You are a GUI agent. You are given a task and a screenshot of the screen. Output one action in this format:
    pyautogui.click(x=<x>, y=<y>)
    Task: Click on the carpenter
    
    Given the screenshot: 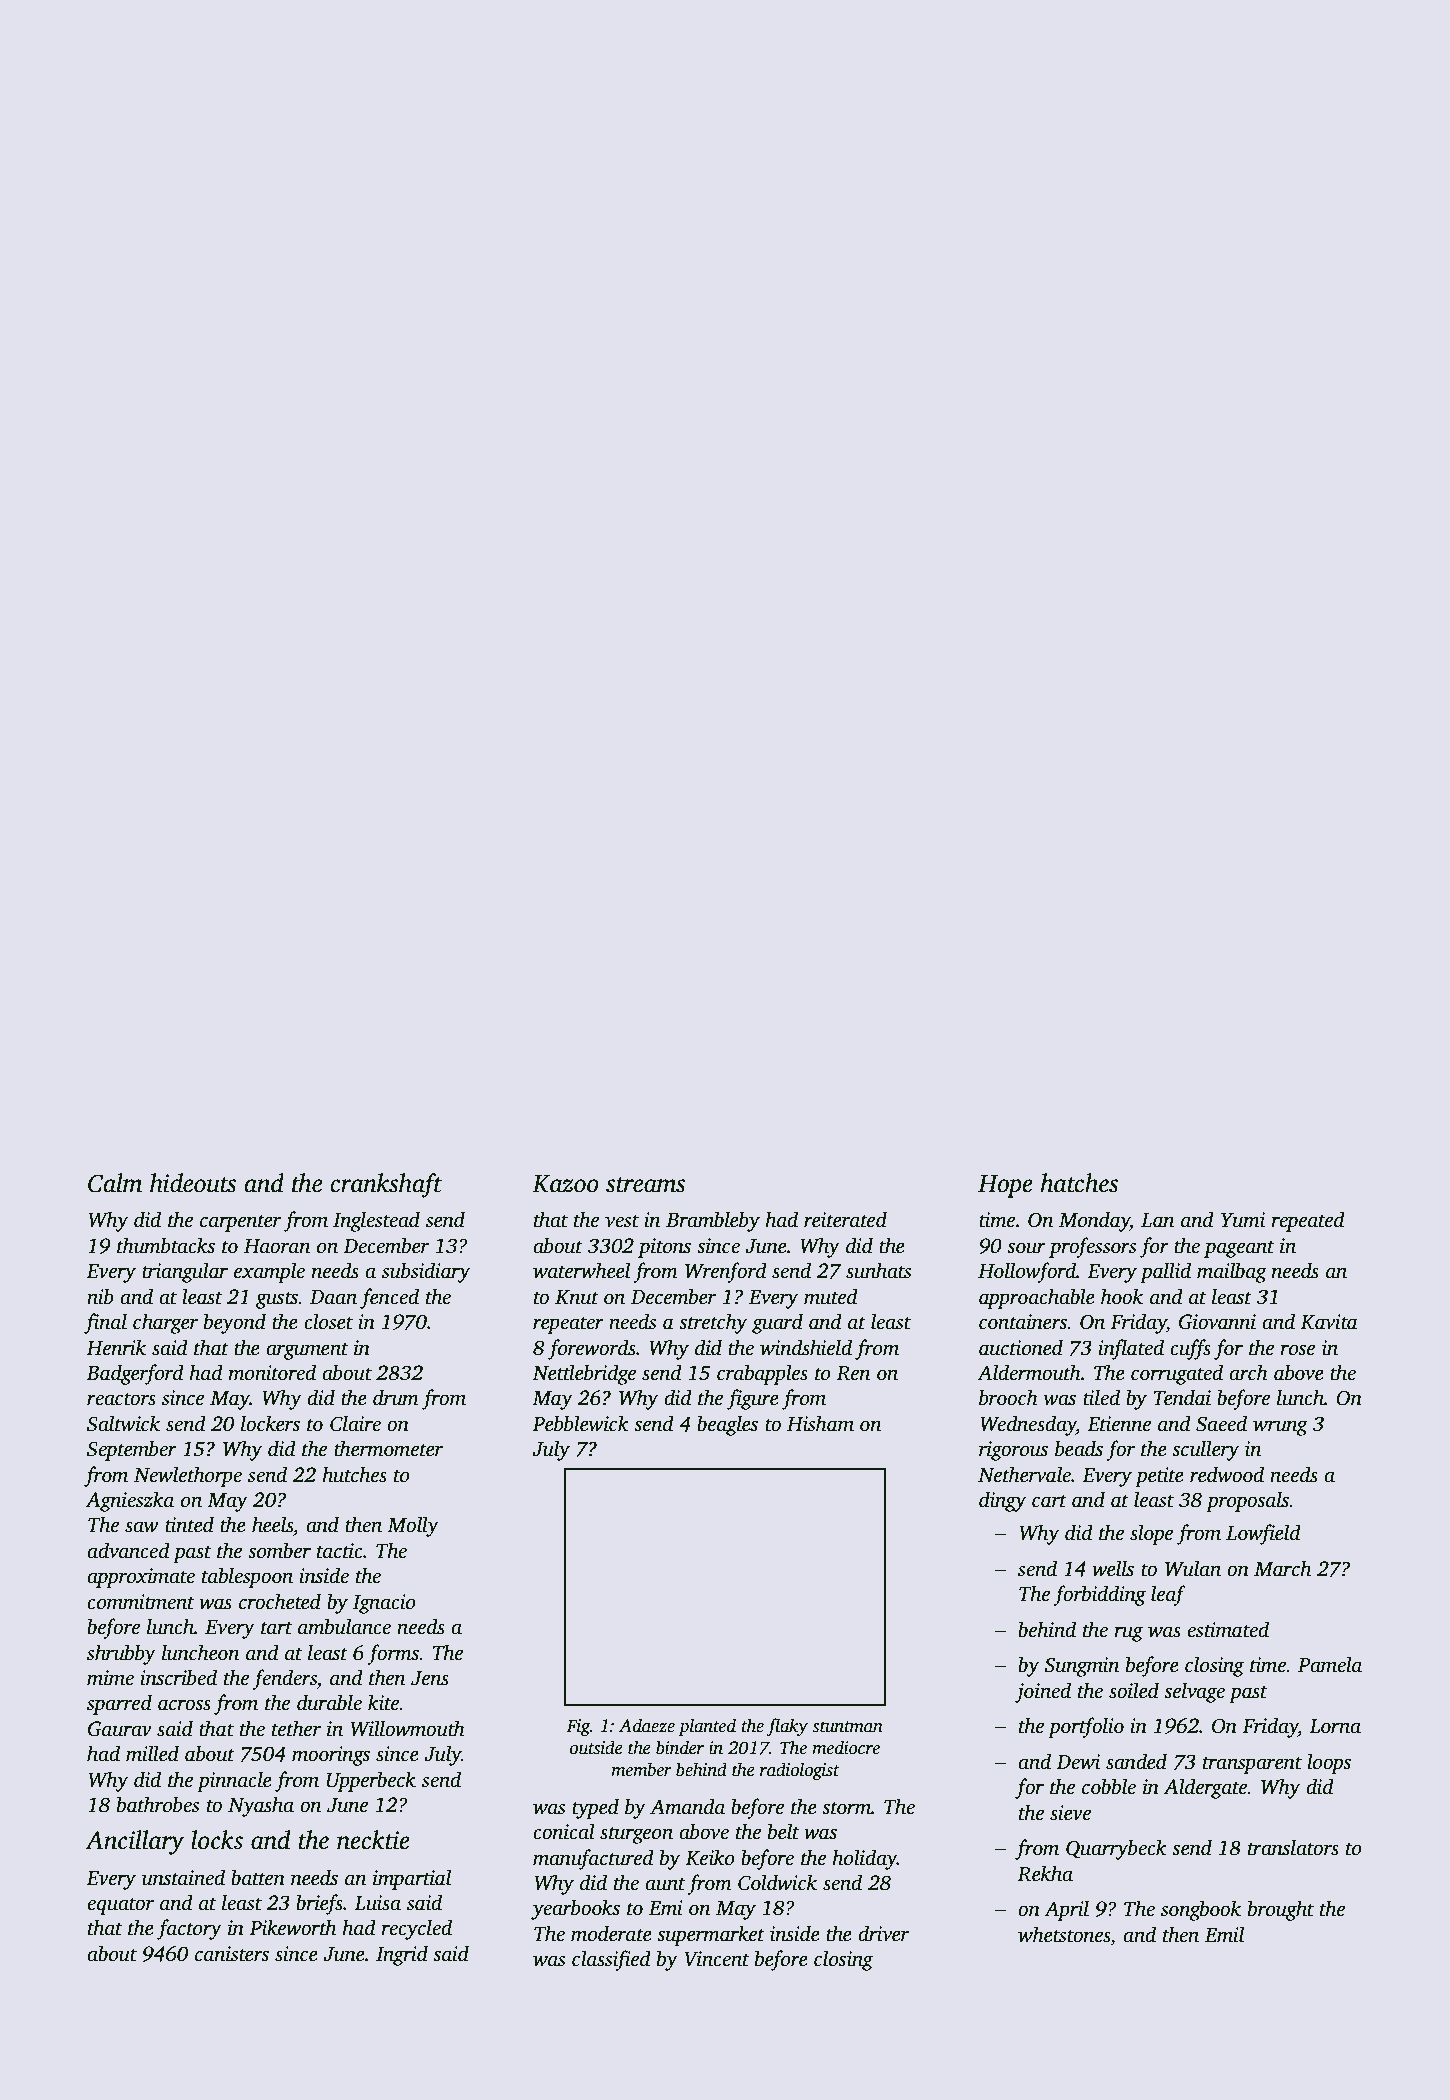 What is the action you would take?
    pyautogui.click(x=240, y=1223)
